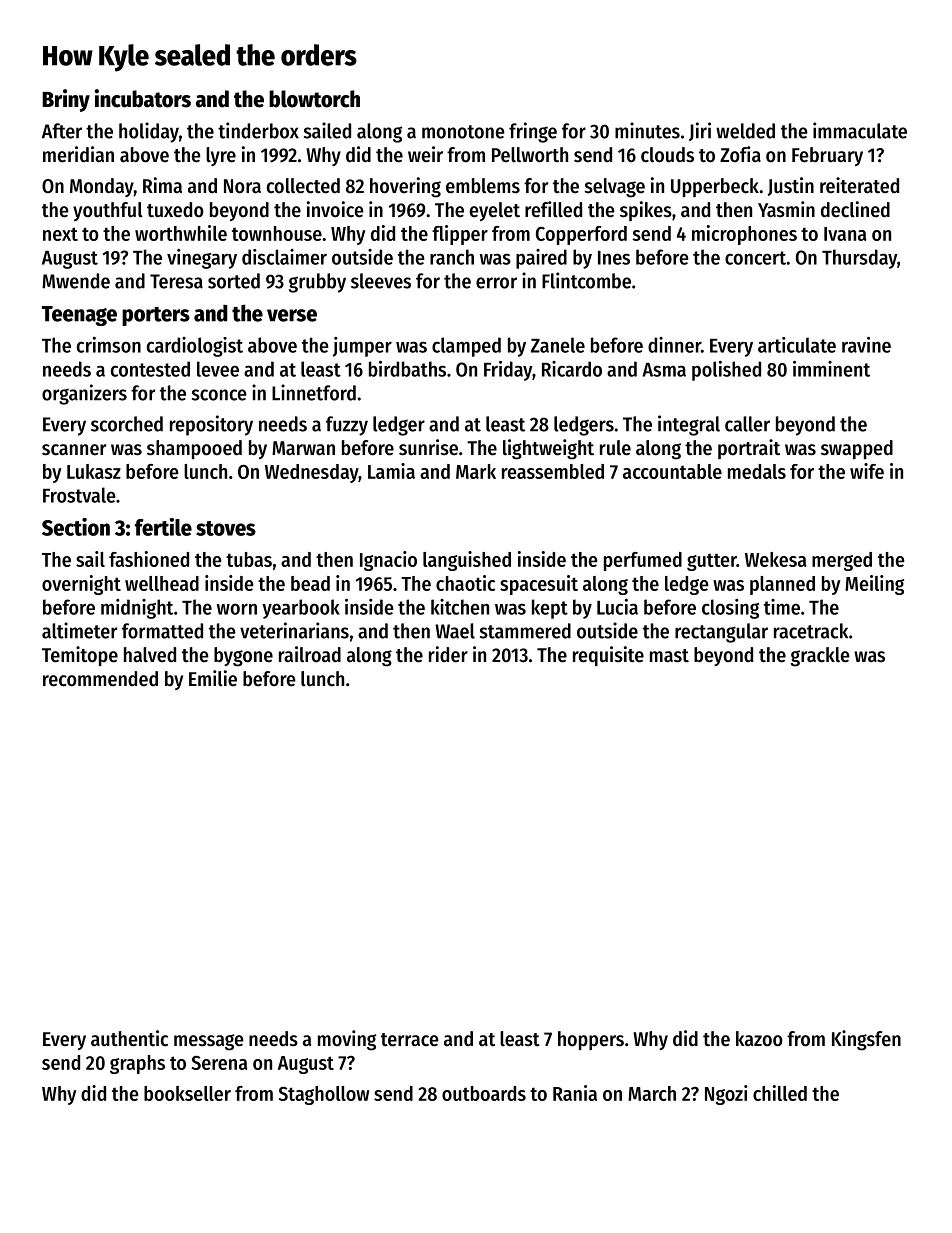  What do you see at coordinates (541, 259) in the screenshot?
I see `paired` at bounding box center [541, 259].
